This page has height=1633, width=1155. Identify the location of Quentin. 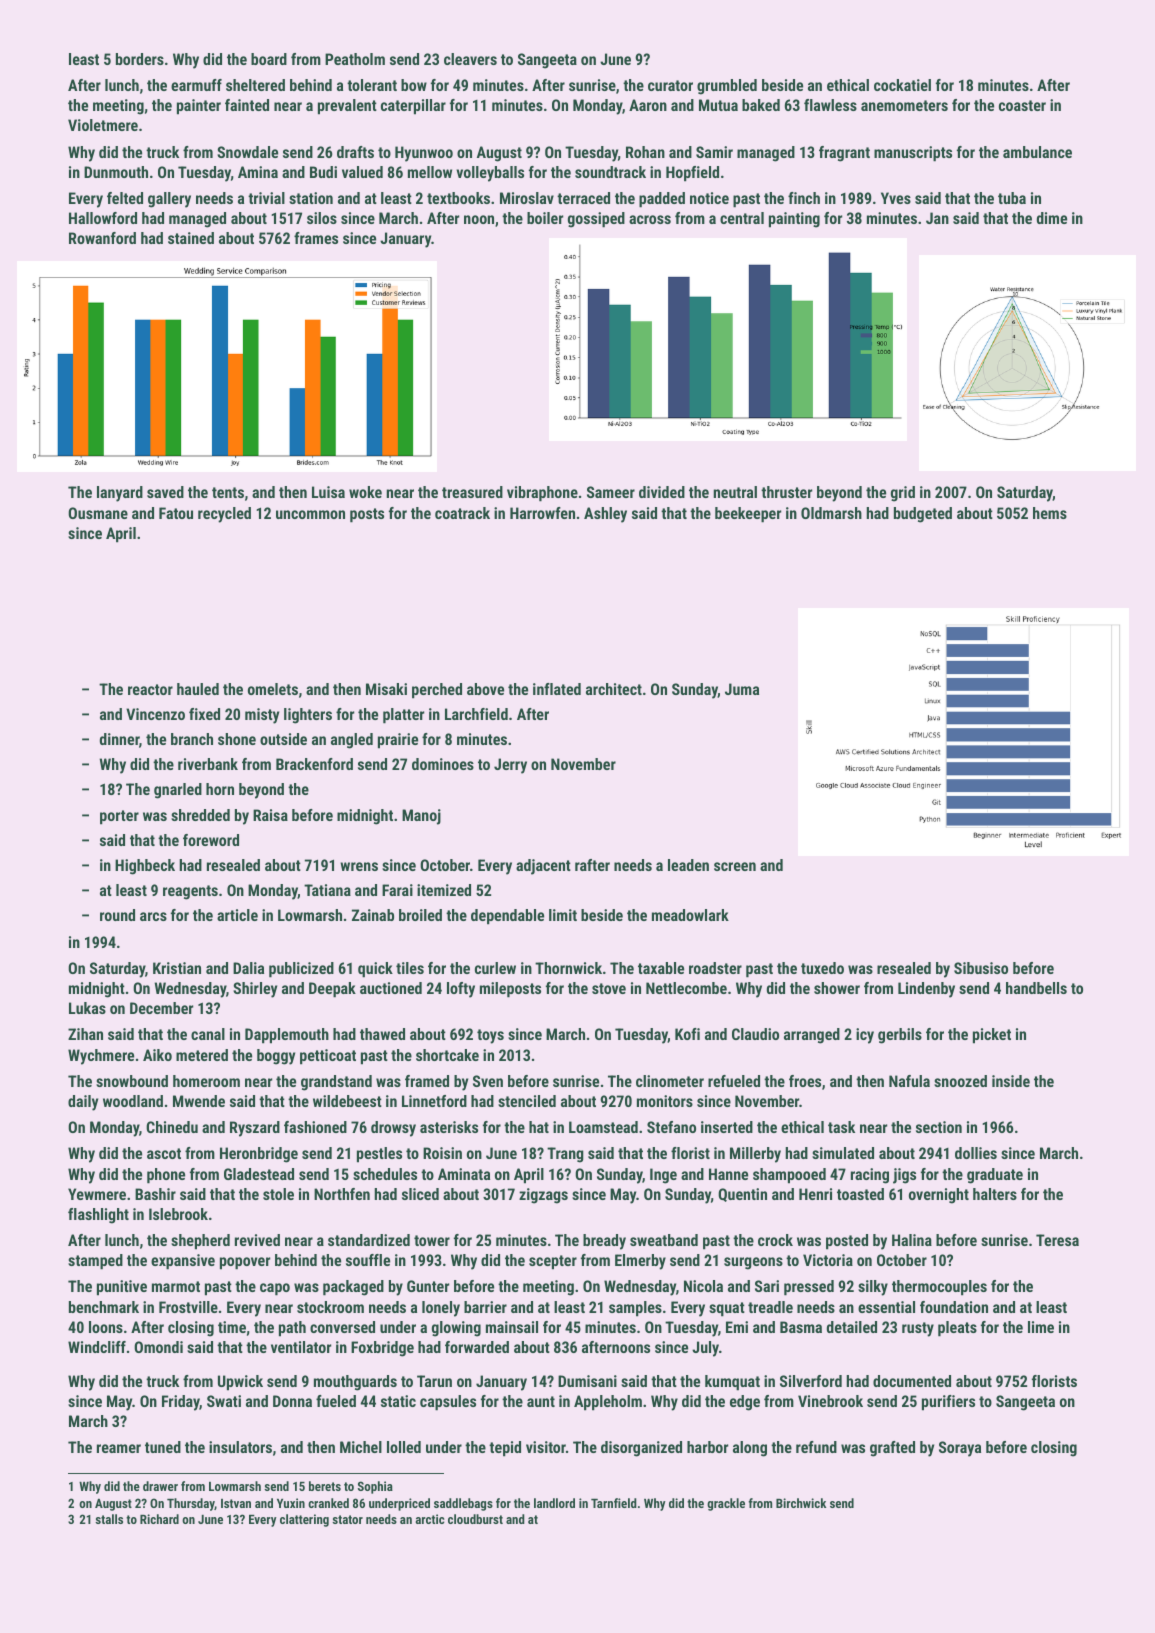
(742, 1195).
